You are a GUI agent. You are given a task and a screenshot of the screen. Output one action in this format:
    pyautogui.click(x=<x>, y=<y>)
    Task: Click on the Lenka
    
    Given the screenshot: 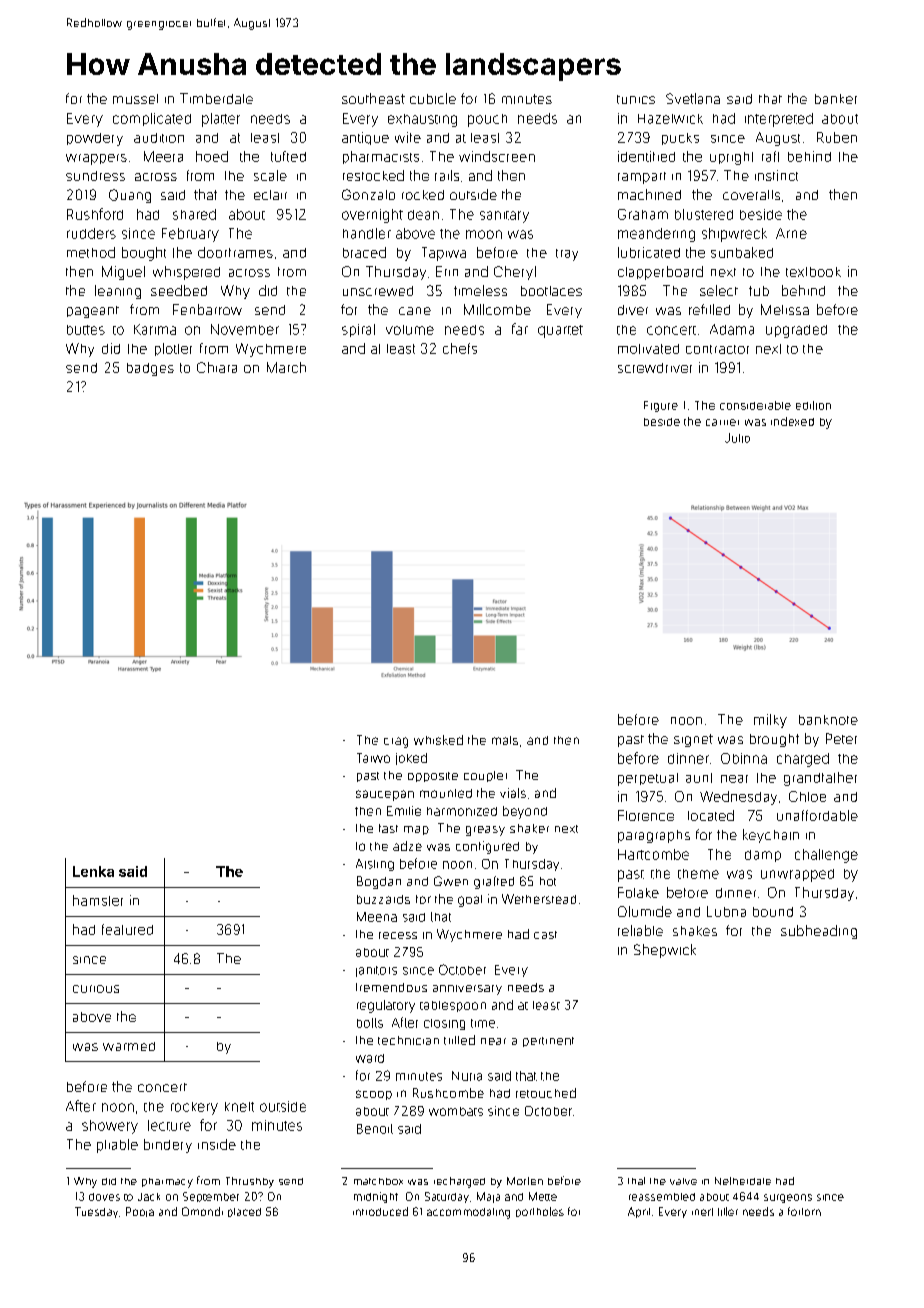 What is the action you would take?
    pyautogui.click(x=93, y=871)
